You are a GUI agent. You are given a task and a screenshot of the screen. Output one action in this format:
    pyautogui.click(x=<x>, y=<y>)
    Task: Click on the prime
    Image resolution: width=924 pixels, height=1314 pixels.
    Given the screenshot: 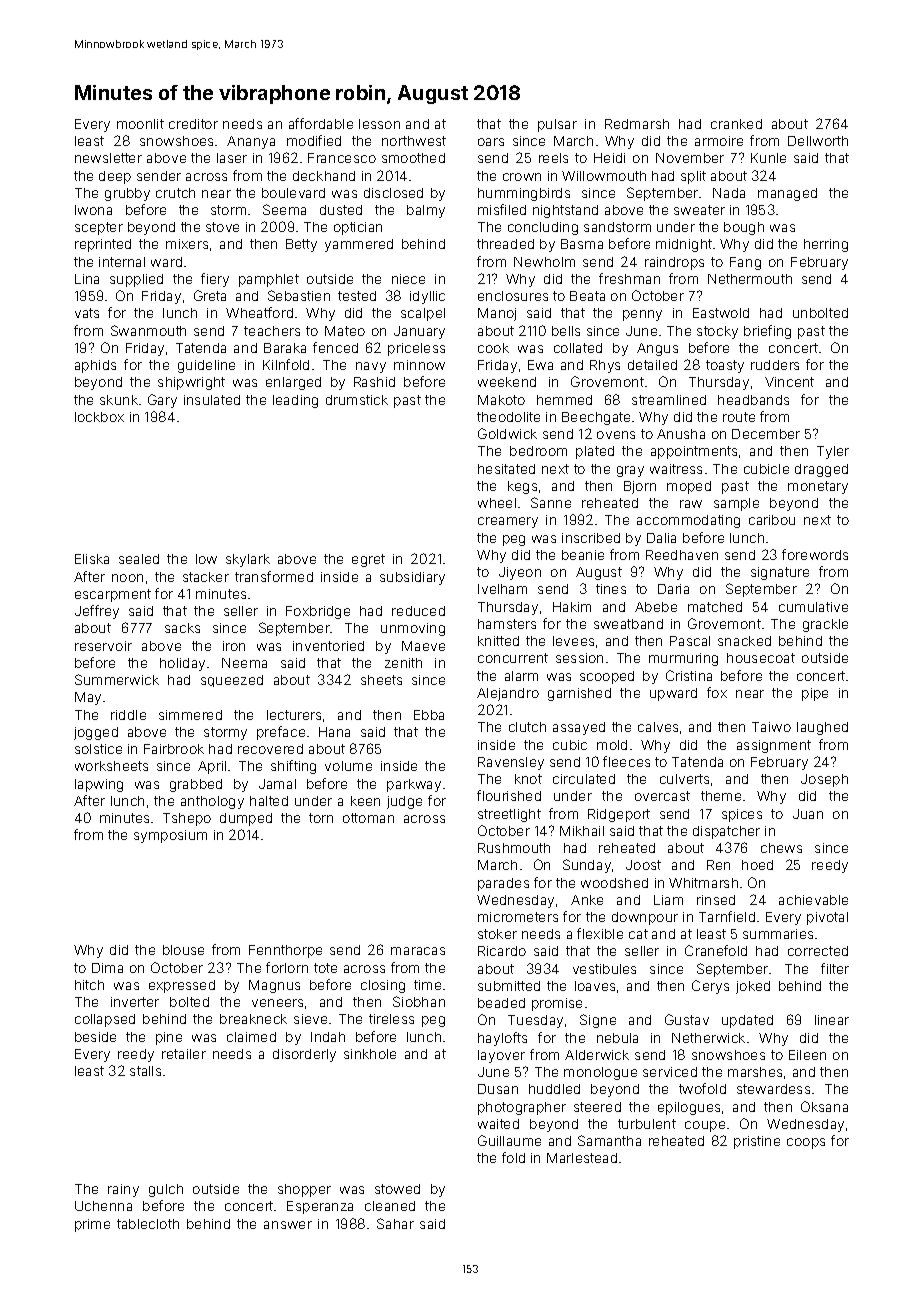 What is the action you would take?
    pyautogui.click(x=92, y=1225)
